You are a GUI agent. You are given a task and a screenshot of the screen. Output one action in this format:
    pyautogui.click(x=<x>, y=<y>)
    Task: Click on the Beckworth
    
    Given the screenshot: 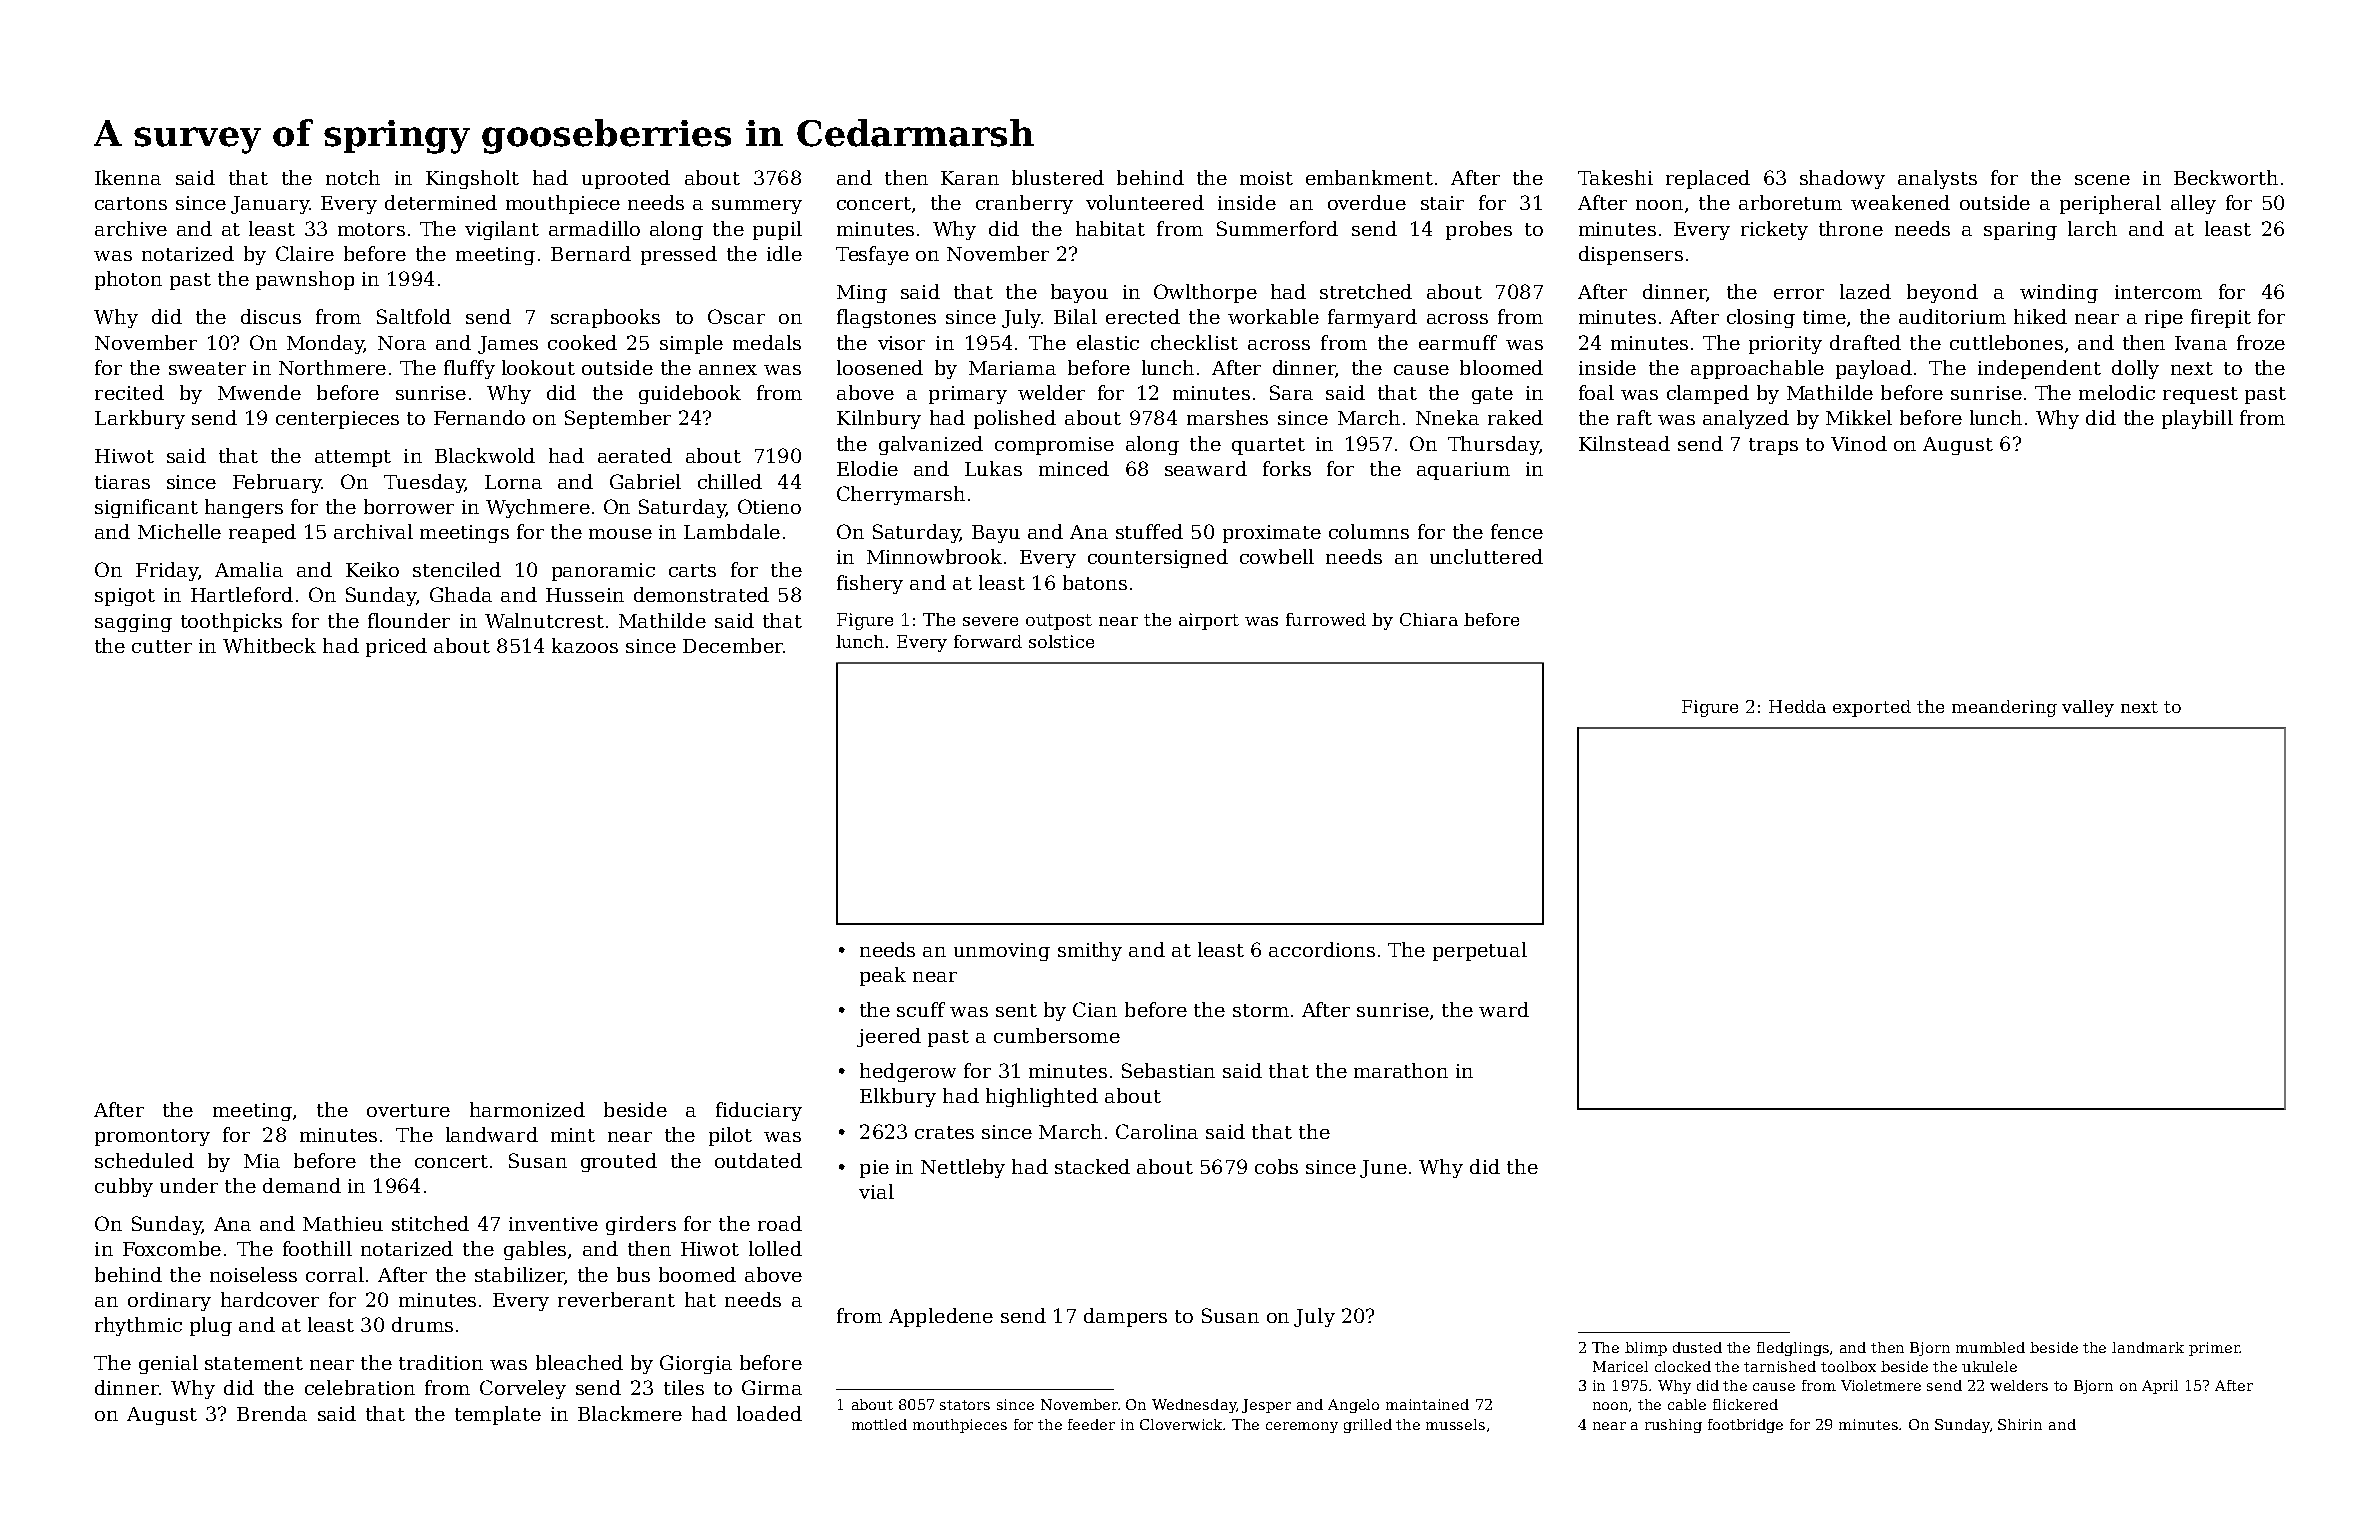 What is the action you would take?
    pyautogui.click(x=2226, y=177)
